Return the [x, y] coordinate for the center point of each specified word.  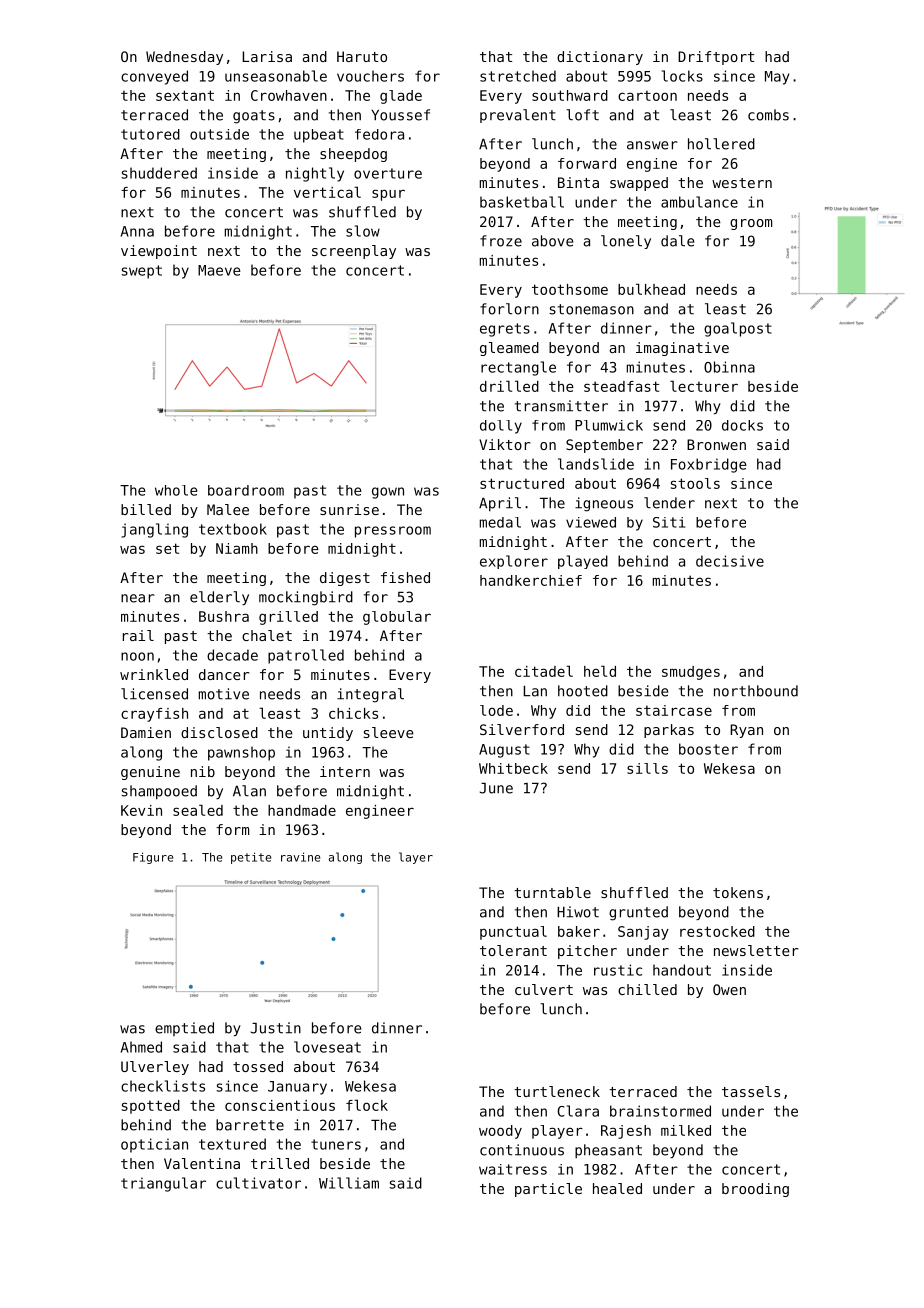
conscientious [280, 1105]
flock [367, 1105]
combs [768, 115]
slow [363, 231]
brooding [755, 1190]
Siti [669, 522]
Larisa [267, 56]
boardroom [246, 490]
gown [388, 493]
